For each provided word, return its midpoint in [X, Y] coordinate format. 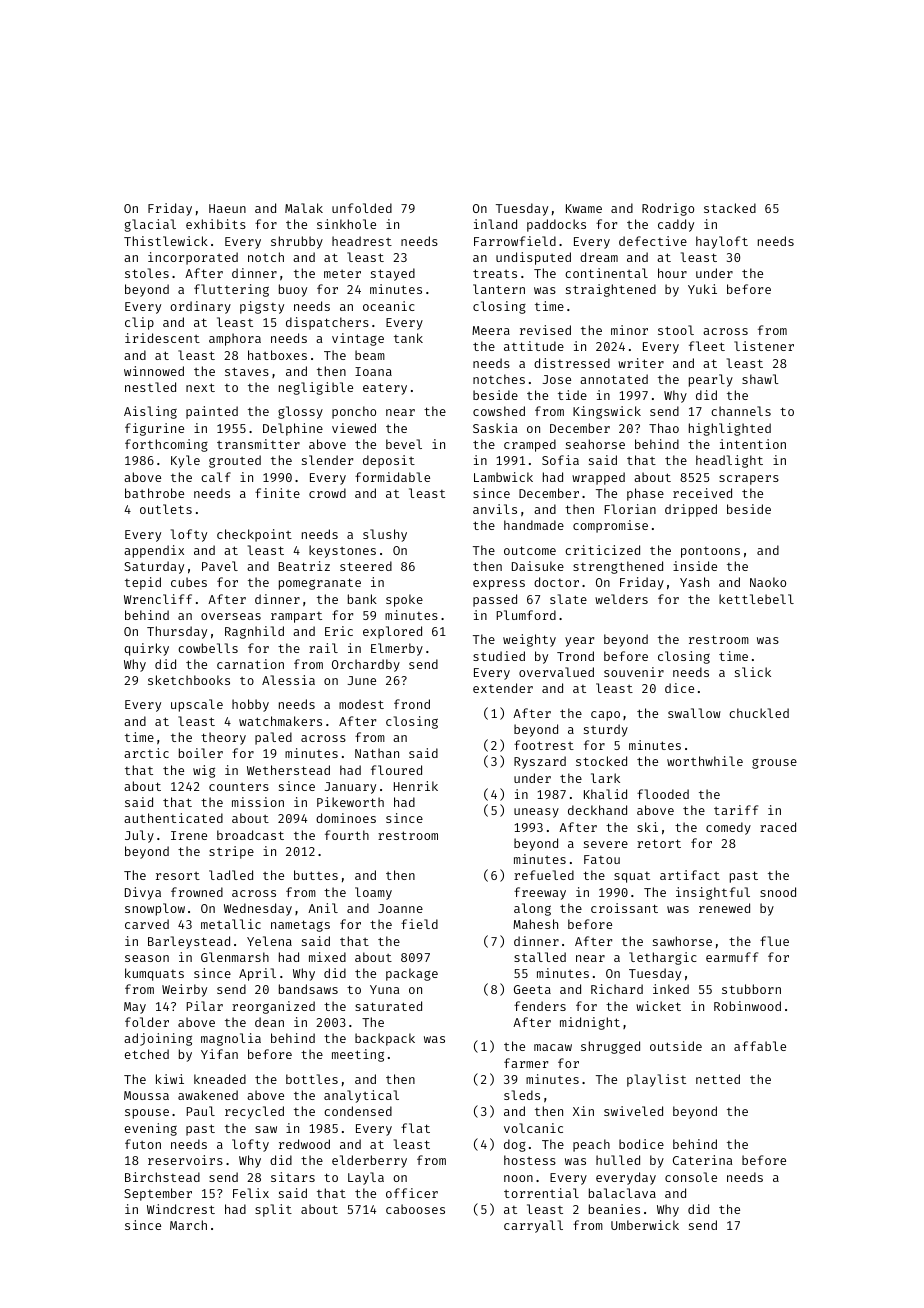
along [532, 909]
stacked [730, 208]
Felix [251, 1193]
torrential [541, 1193]
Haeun [227, 208]
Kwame [584, 208]
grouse [774, 764]
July [139, 836]
